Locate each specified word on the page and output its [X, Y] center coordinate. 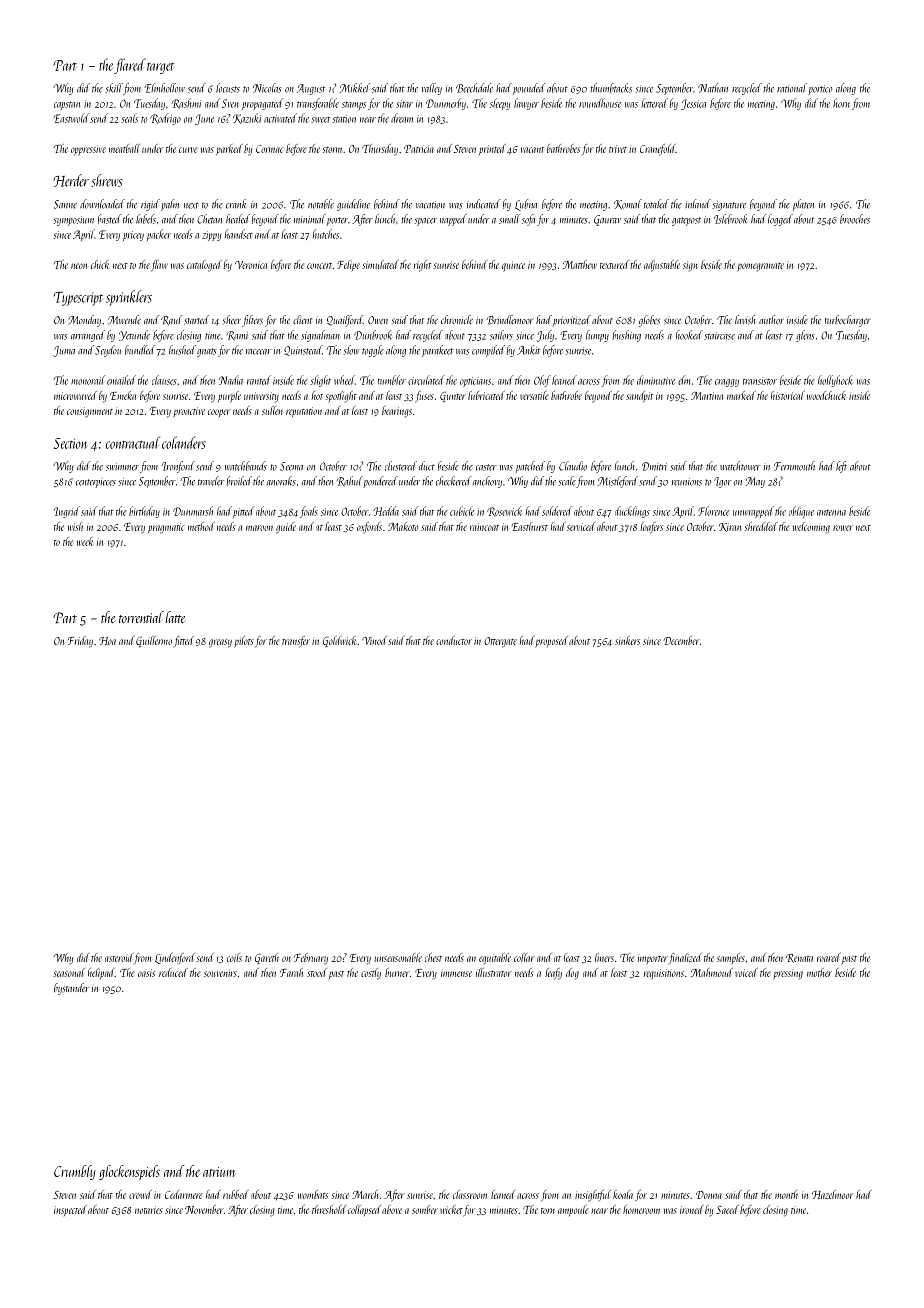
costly [371, 974]
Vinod [374, 640]
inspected [70, 1210]
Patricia [419, 149]
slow [352, 350]
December [681, 640]
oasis [146, 973]
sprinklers [129, 298]
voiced [746, 972]
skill [114, 88]
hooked [689, 335]
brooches [855, 219]
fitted [184, 641]
